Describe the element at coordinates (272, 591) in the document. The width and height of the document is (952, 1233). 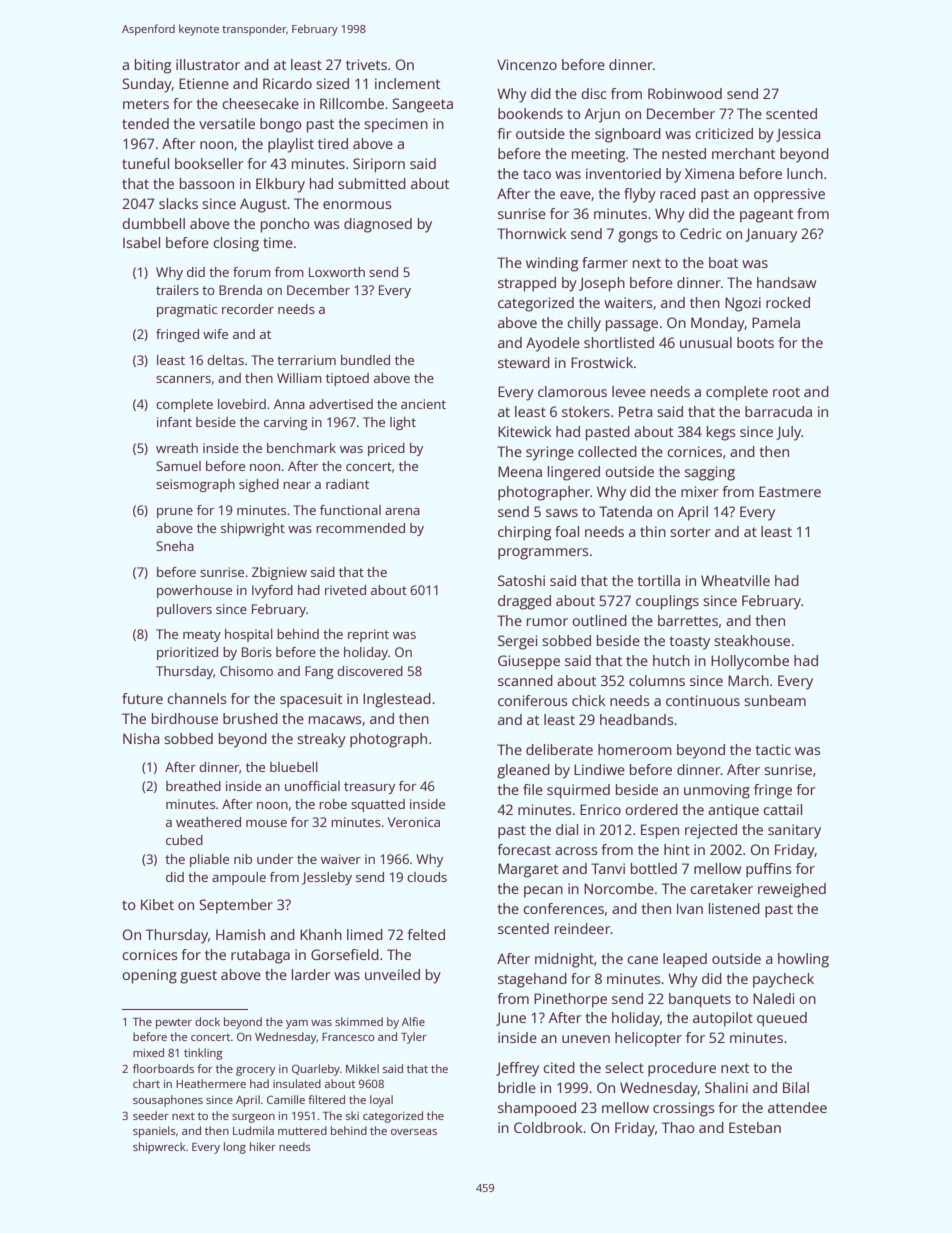
I see `Ivyford` at that location.
